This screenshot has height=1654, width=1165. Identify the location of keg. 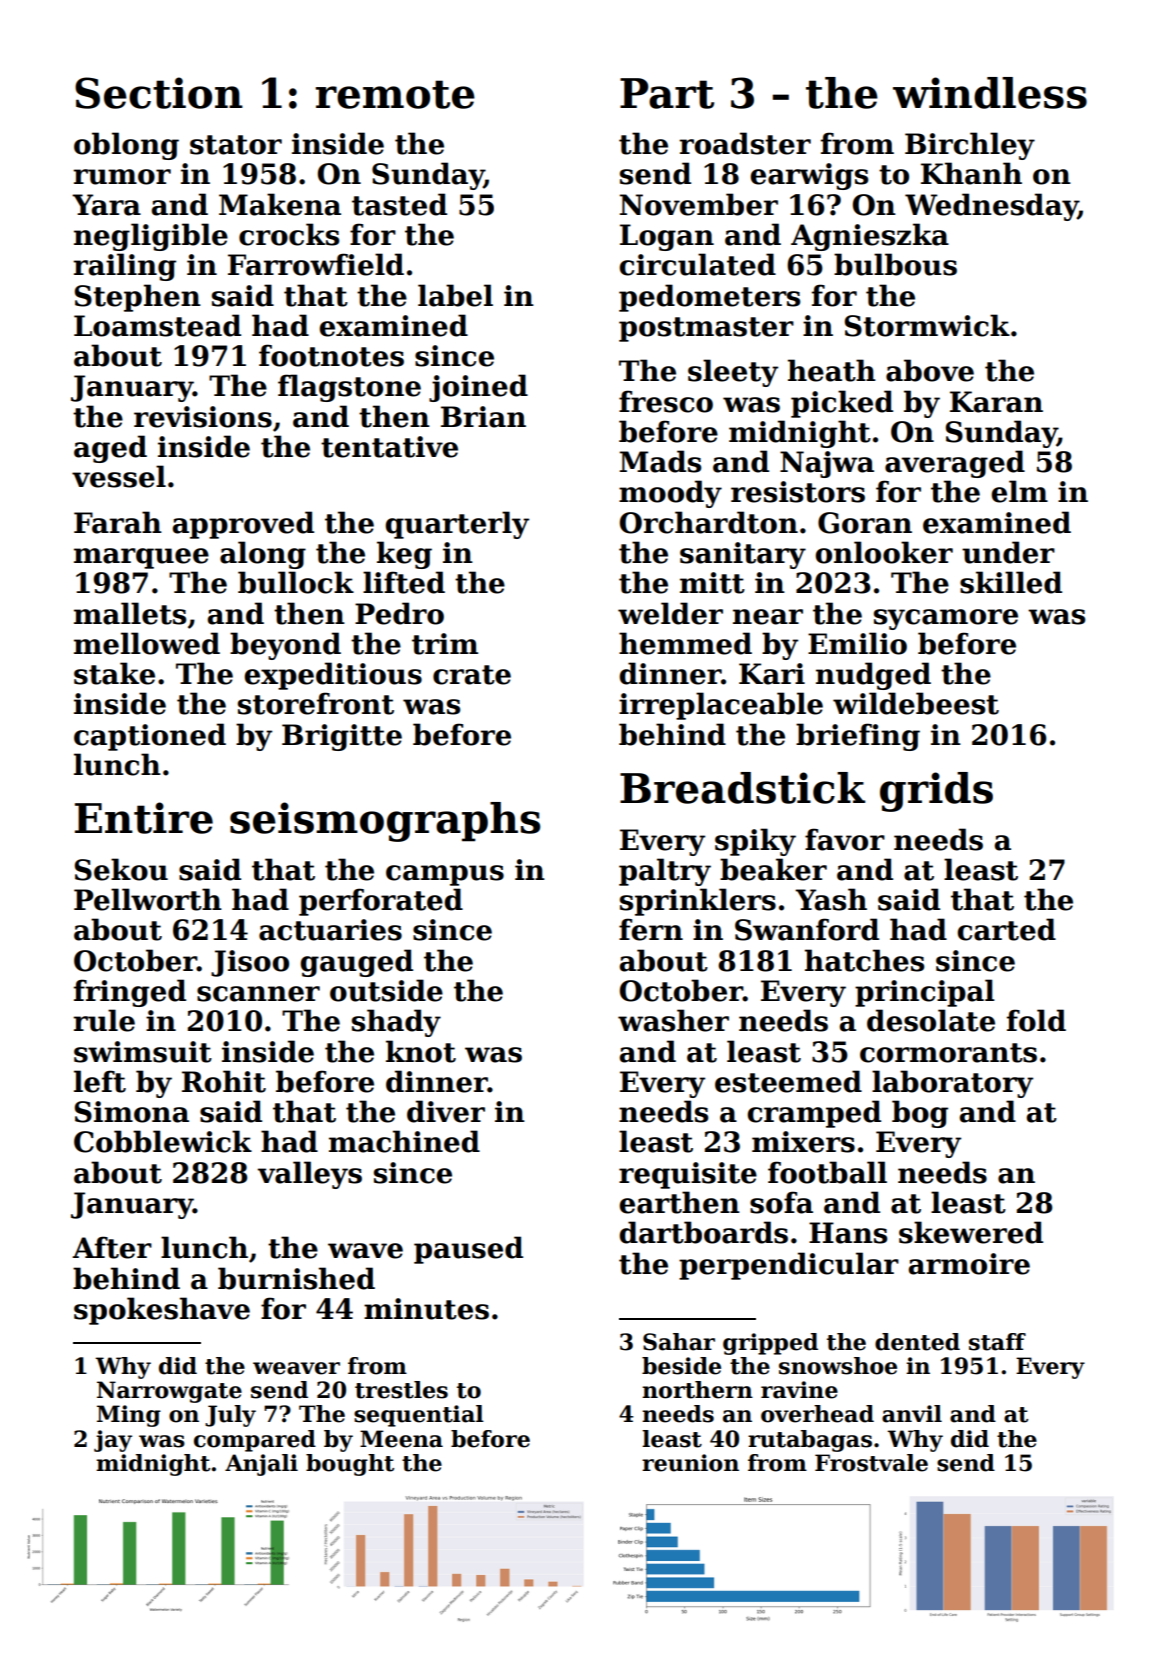
(404, 555).
